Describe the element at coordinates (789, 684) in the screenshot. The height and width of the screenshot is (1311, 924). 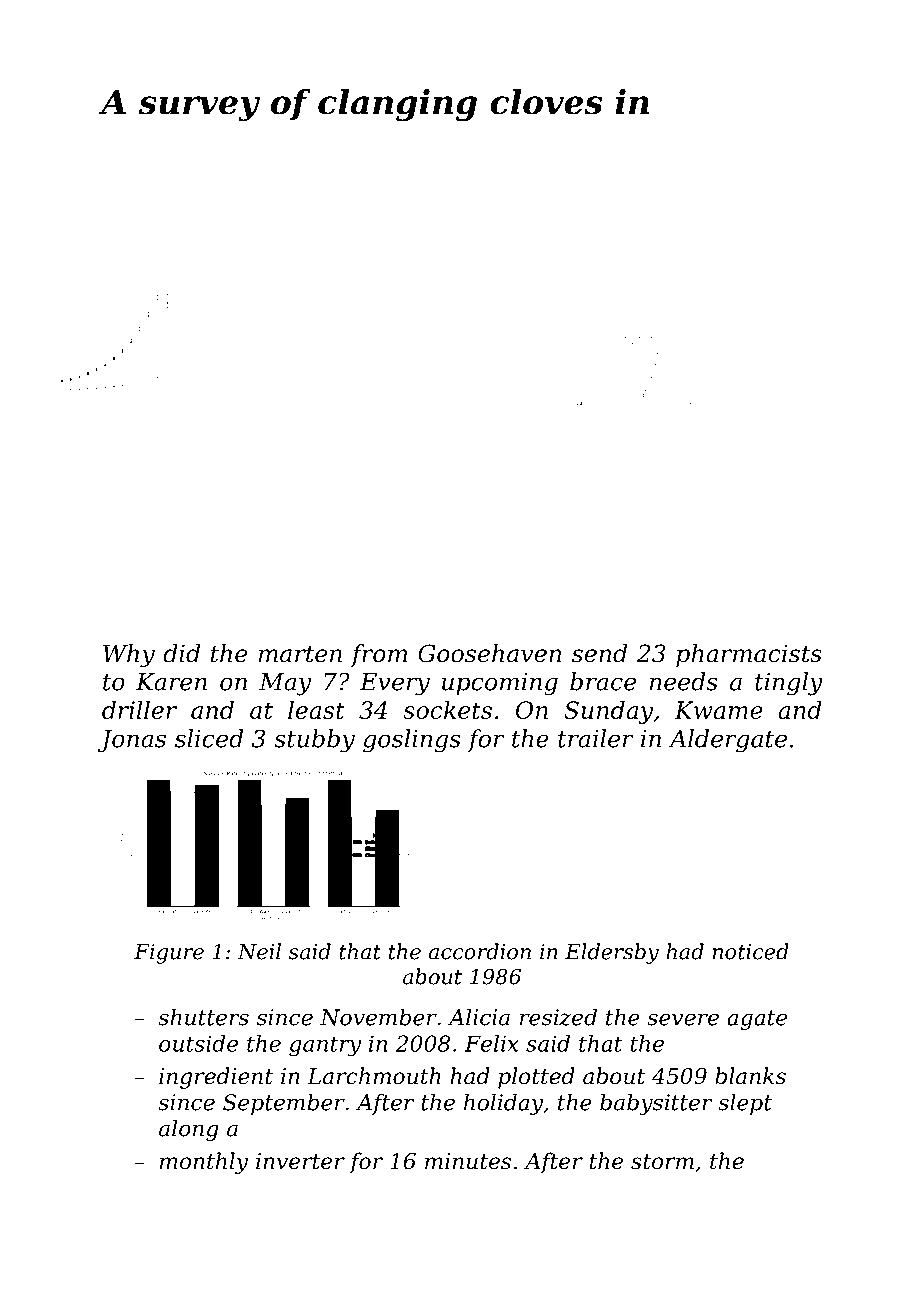
I see `tingly` at that location.
